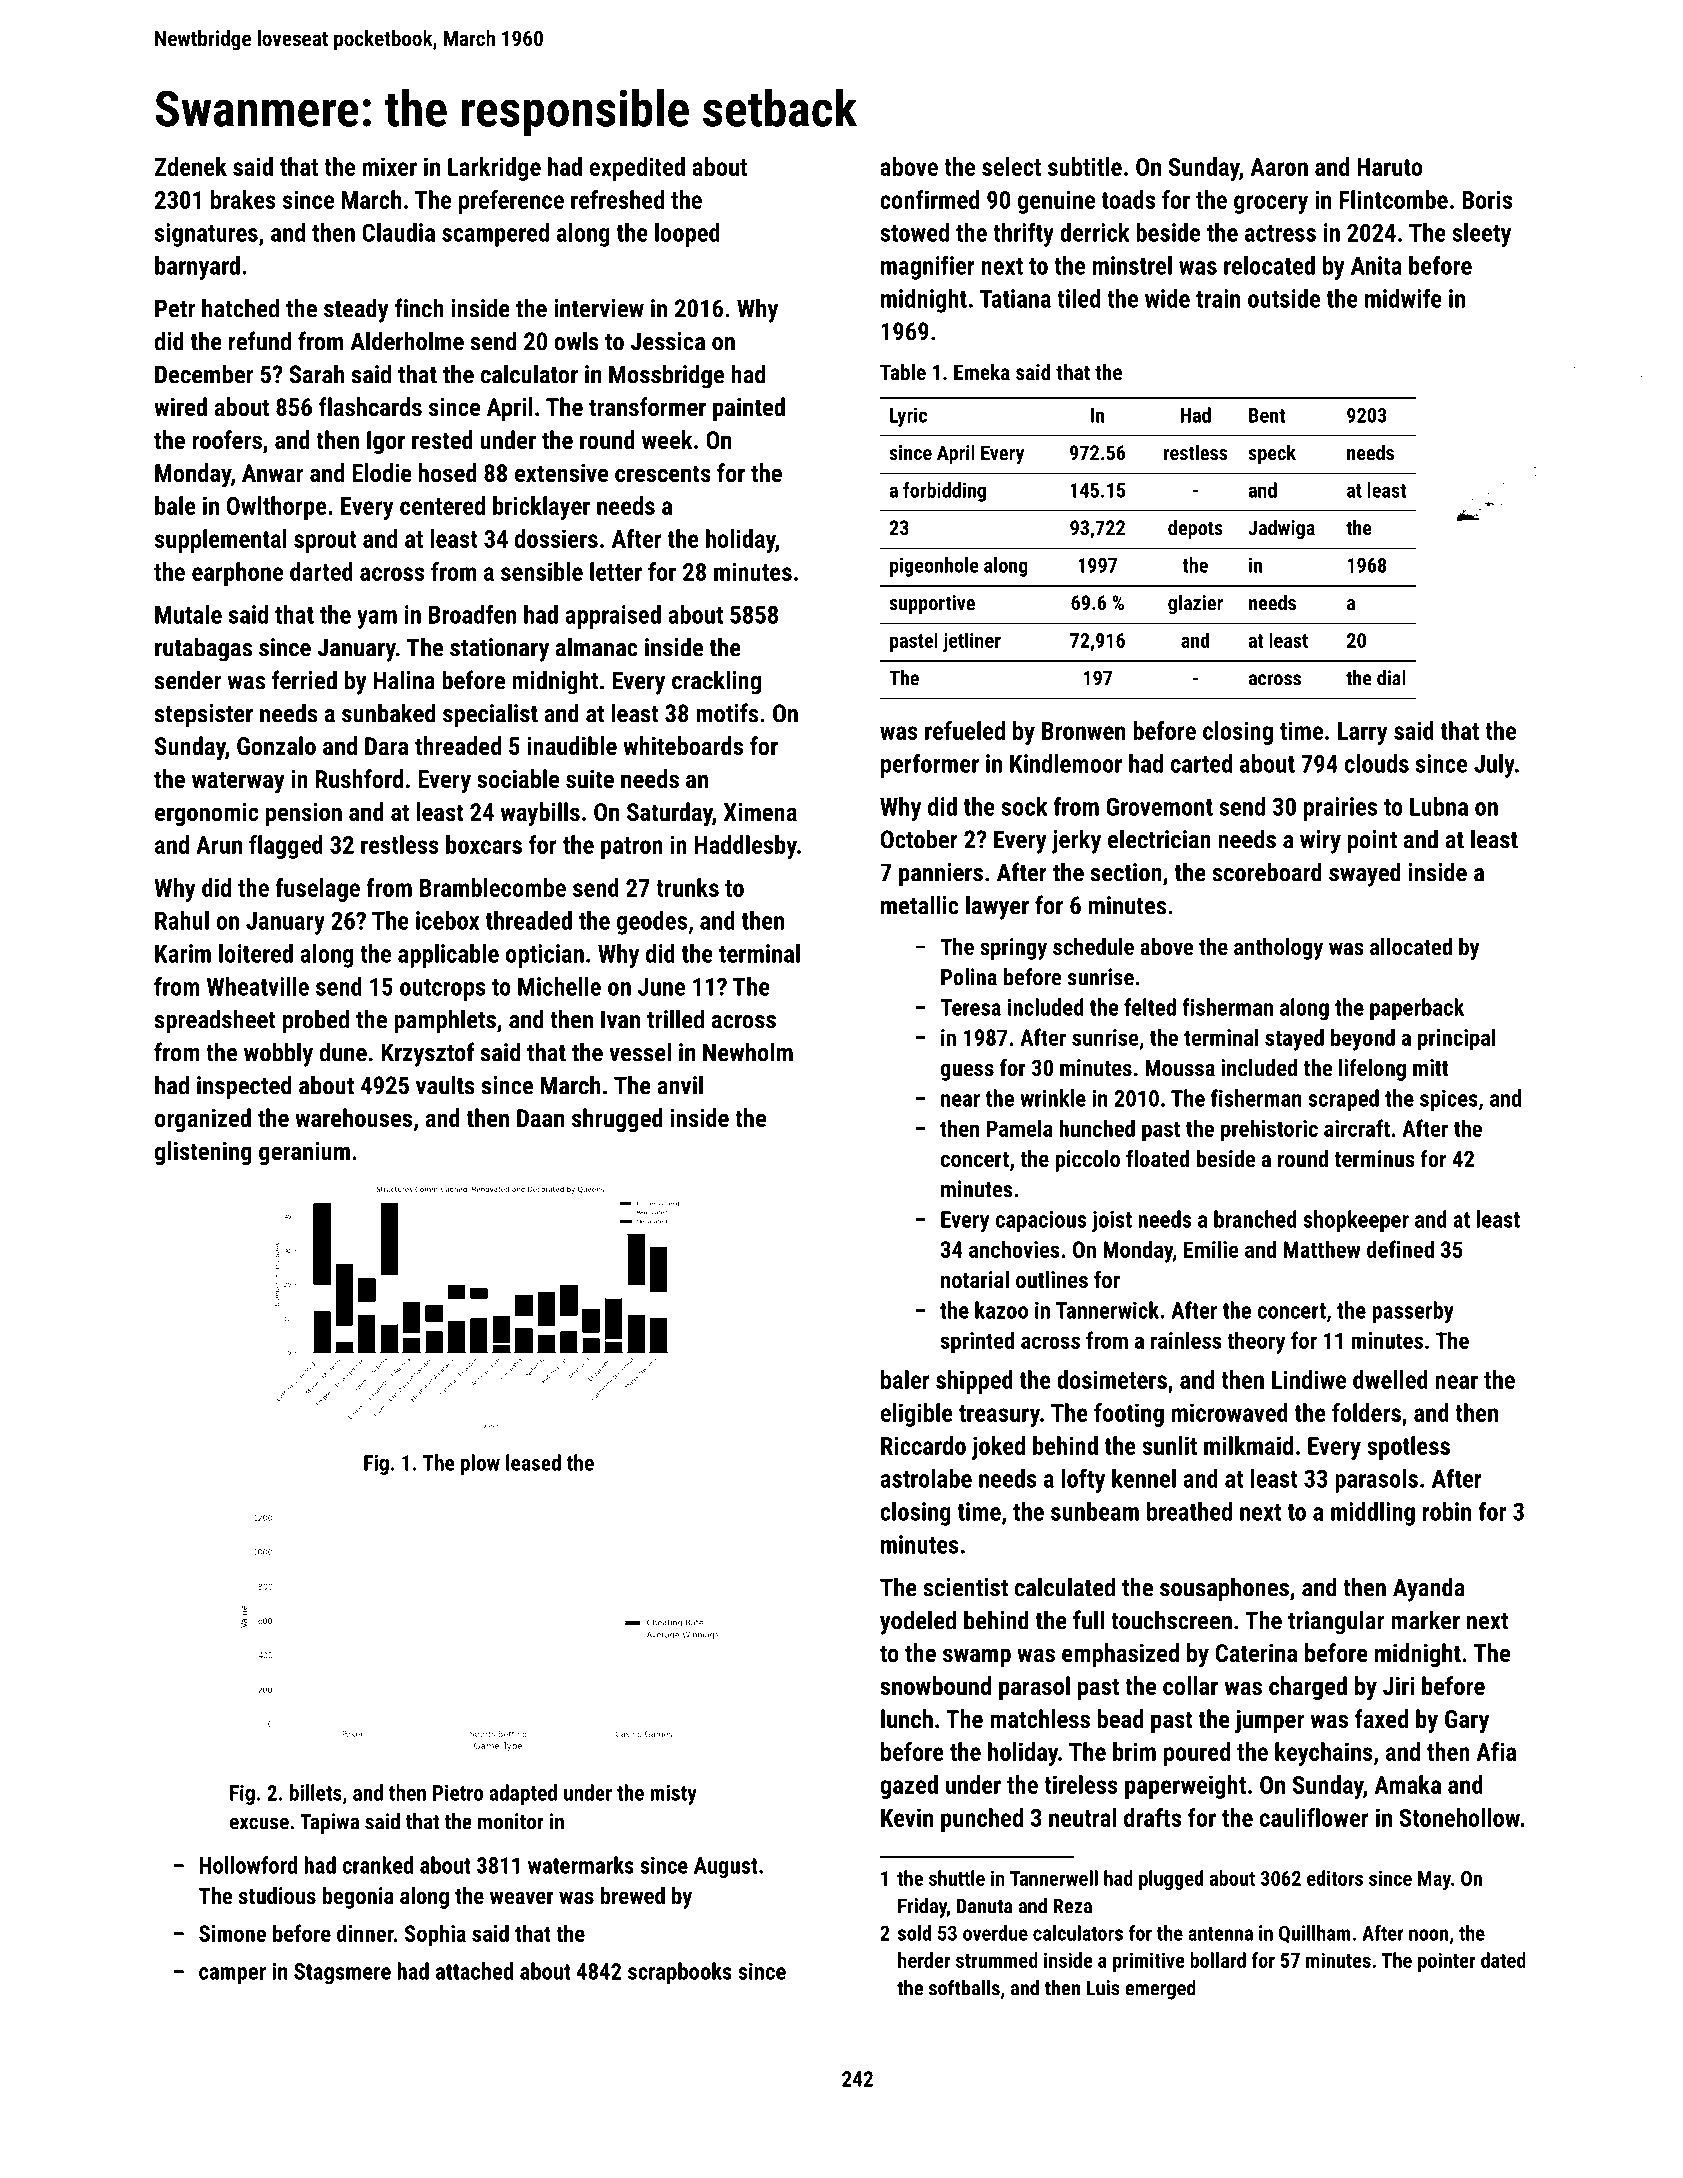 This screenshot has height=2178, width=1683. I want to click on Zdenek, so click(191, 166).
